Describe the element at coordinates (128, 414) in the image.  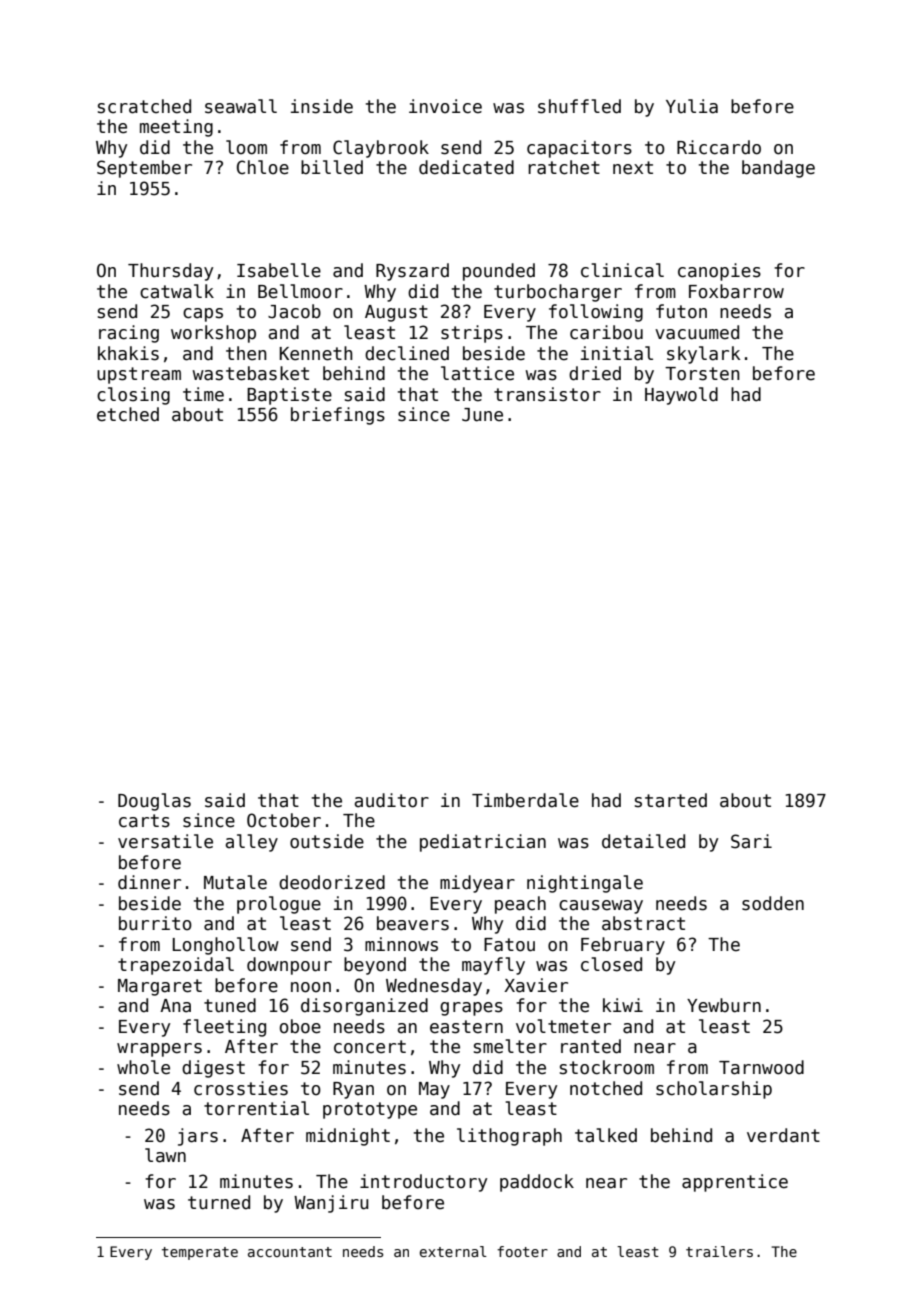
I see `etched` at that location.
